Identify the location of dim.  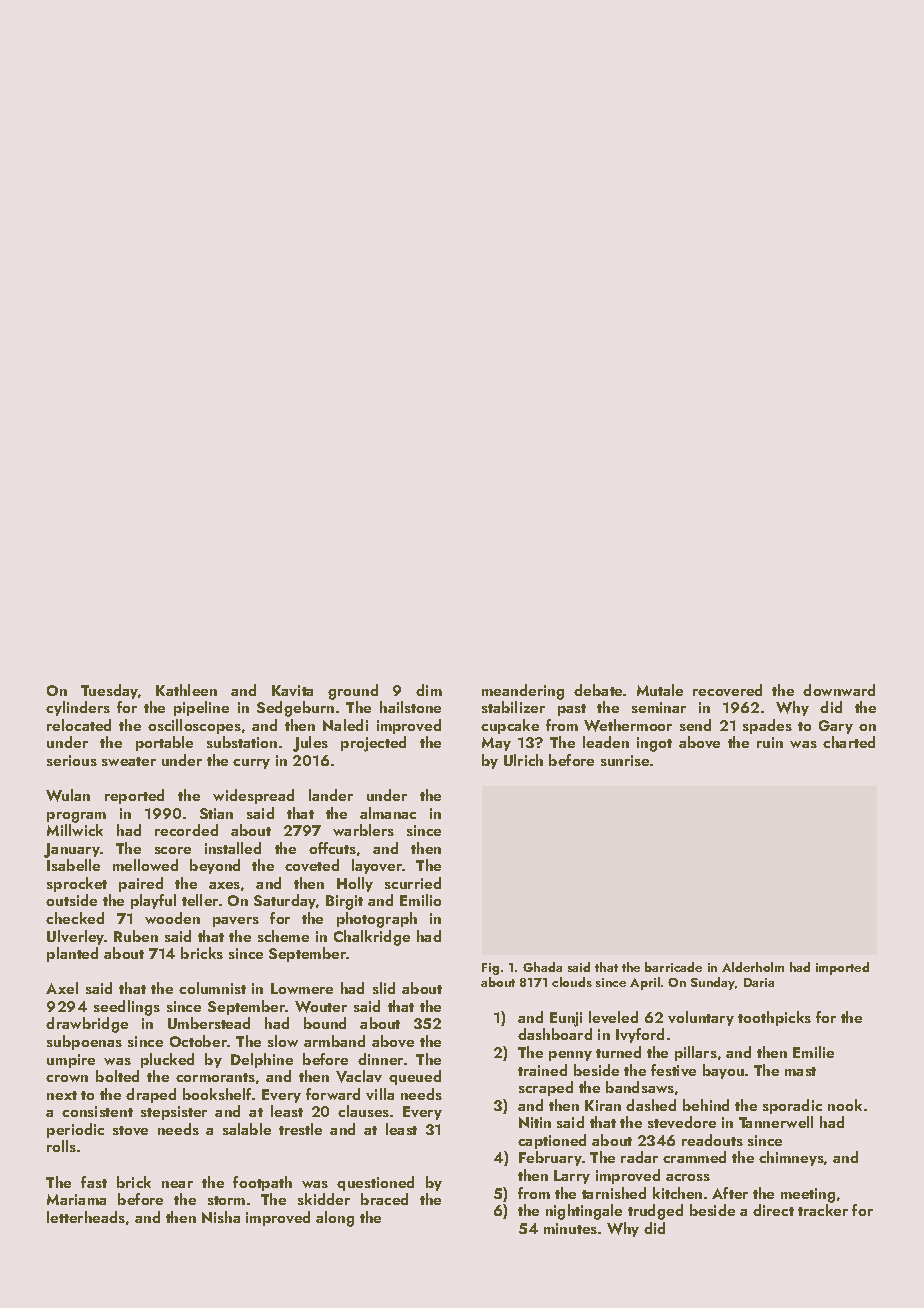
(429, 690).
